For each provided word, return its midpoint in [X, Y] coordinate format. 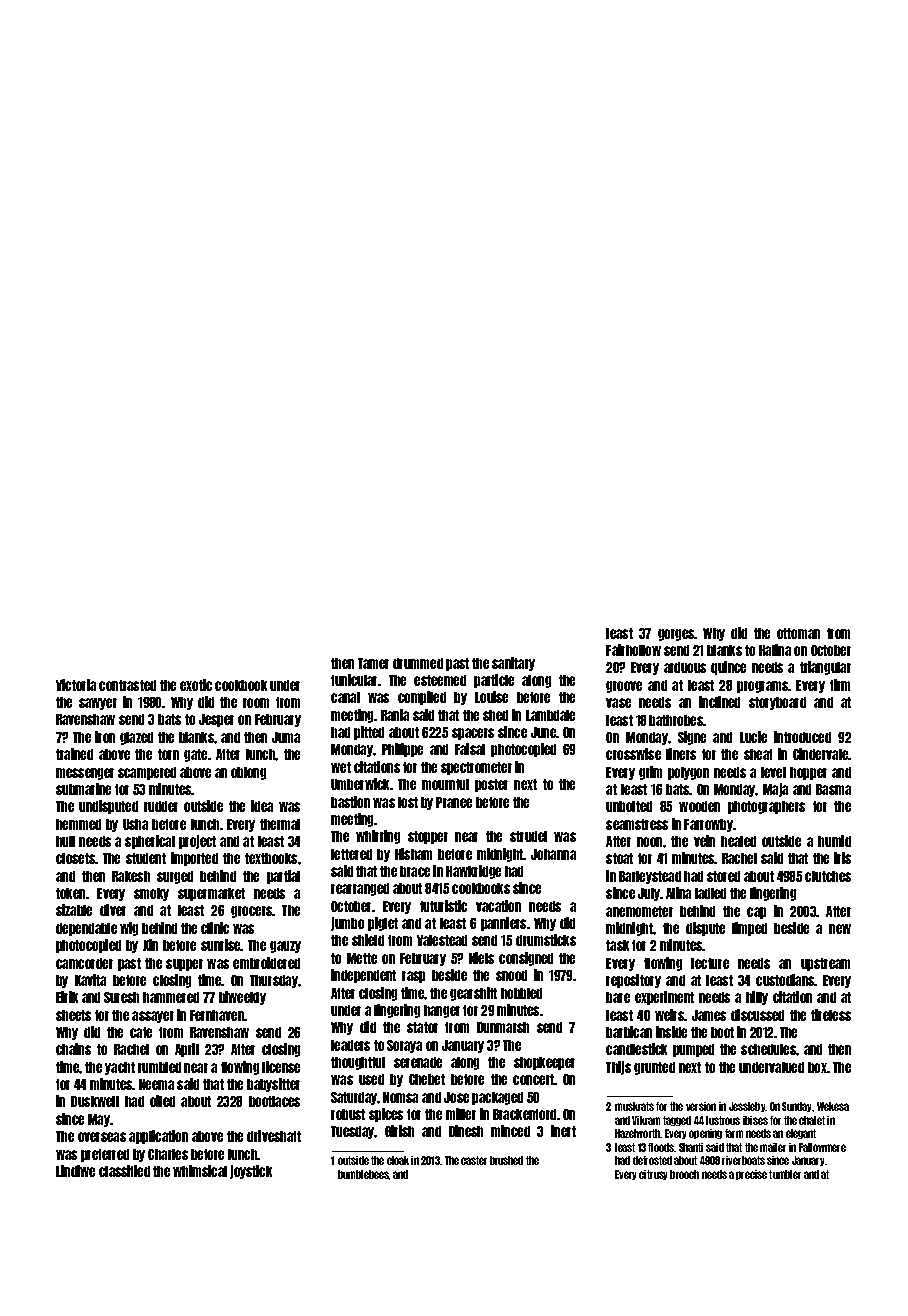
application [158, 1137]
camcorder [84, 963]
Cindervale [821, 754]
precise [751, 1175]
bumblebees [363, 1174]
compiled [422, 698]
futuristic [443, 906]
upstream [825, 964]
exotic [196, 685]
